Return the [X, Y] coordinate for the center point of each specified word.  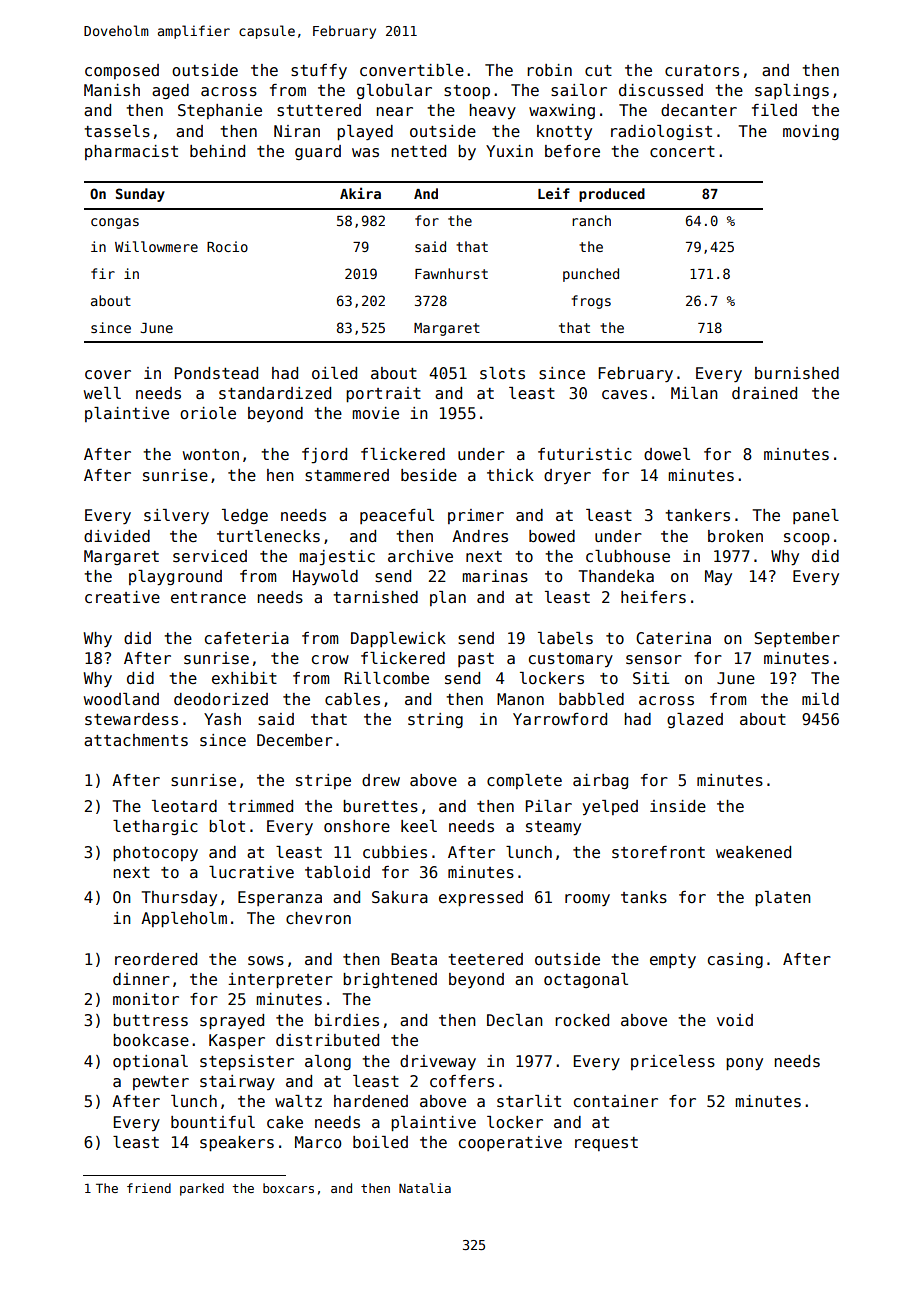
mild [820, 699]
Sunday [140, 195]
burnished [797, 373]
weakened [753, 852]
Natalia [425, 1188]
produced [612, 195]
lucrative [251, 872]
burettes [380, 806]
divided [117, 536]
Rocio [227, 246]
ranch [591, 220]
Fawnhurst [451, 273]
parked [202, 1189]
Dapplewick [398, 639]
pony [744, 1064]
